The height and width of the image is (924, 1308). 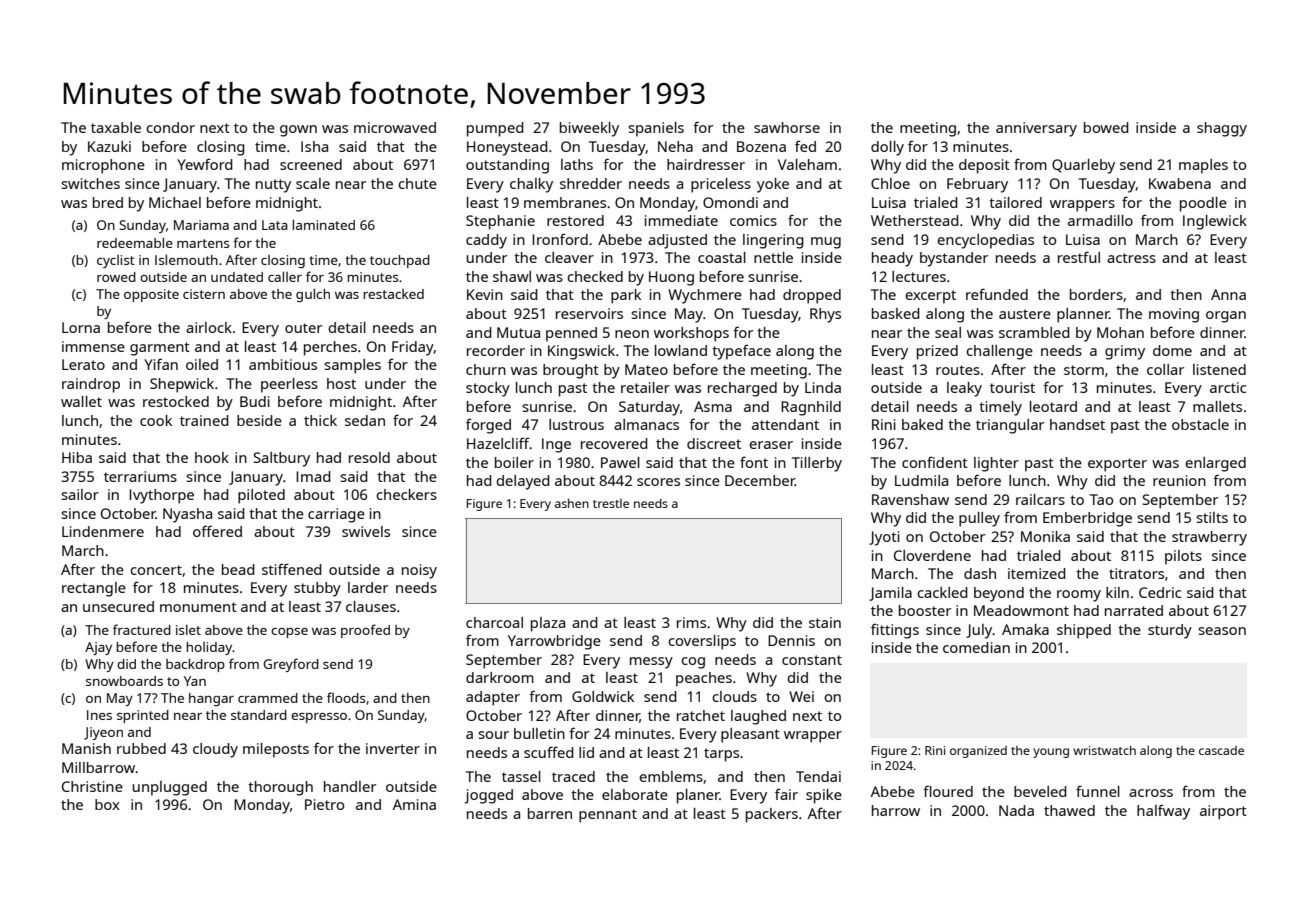 I want to click on anniversary, so click(x=1036, y=129).
